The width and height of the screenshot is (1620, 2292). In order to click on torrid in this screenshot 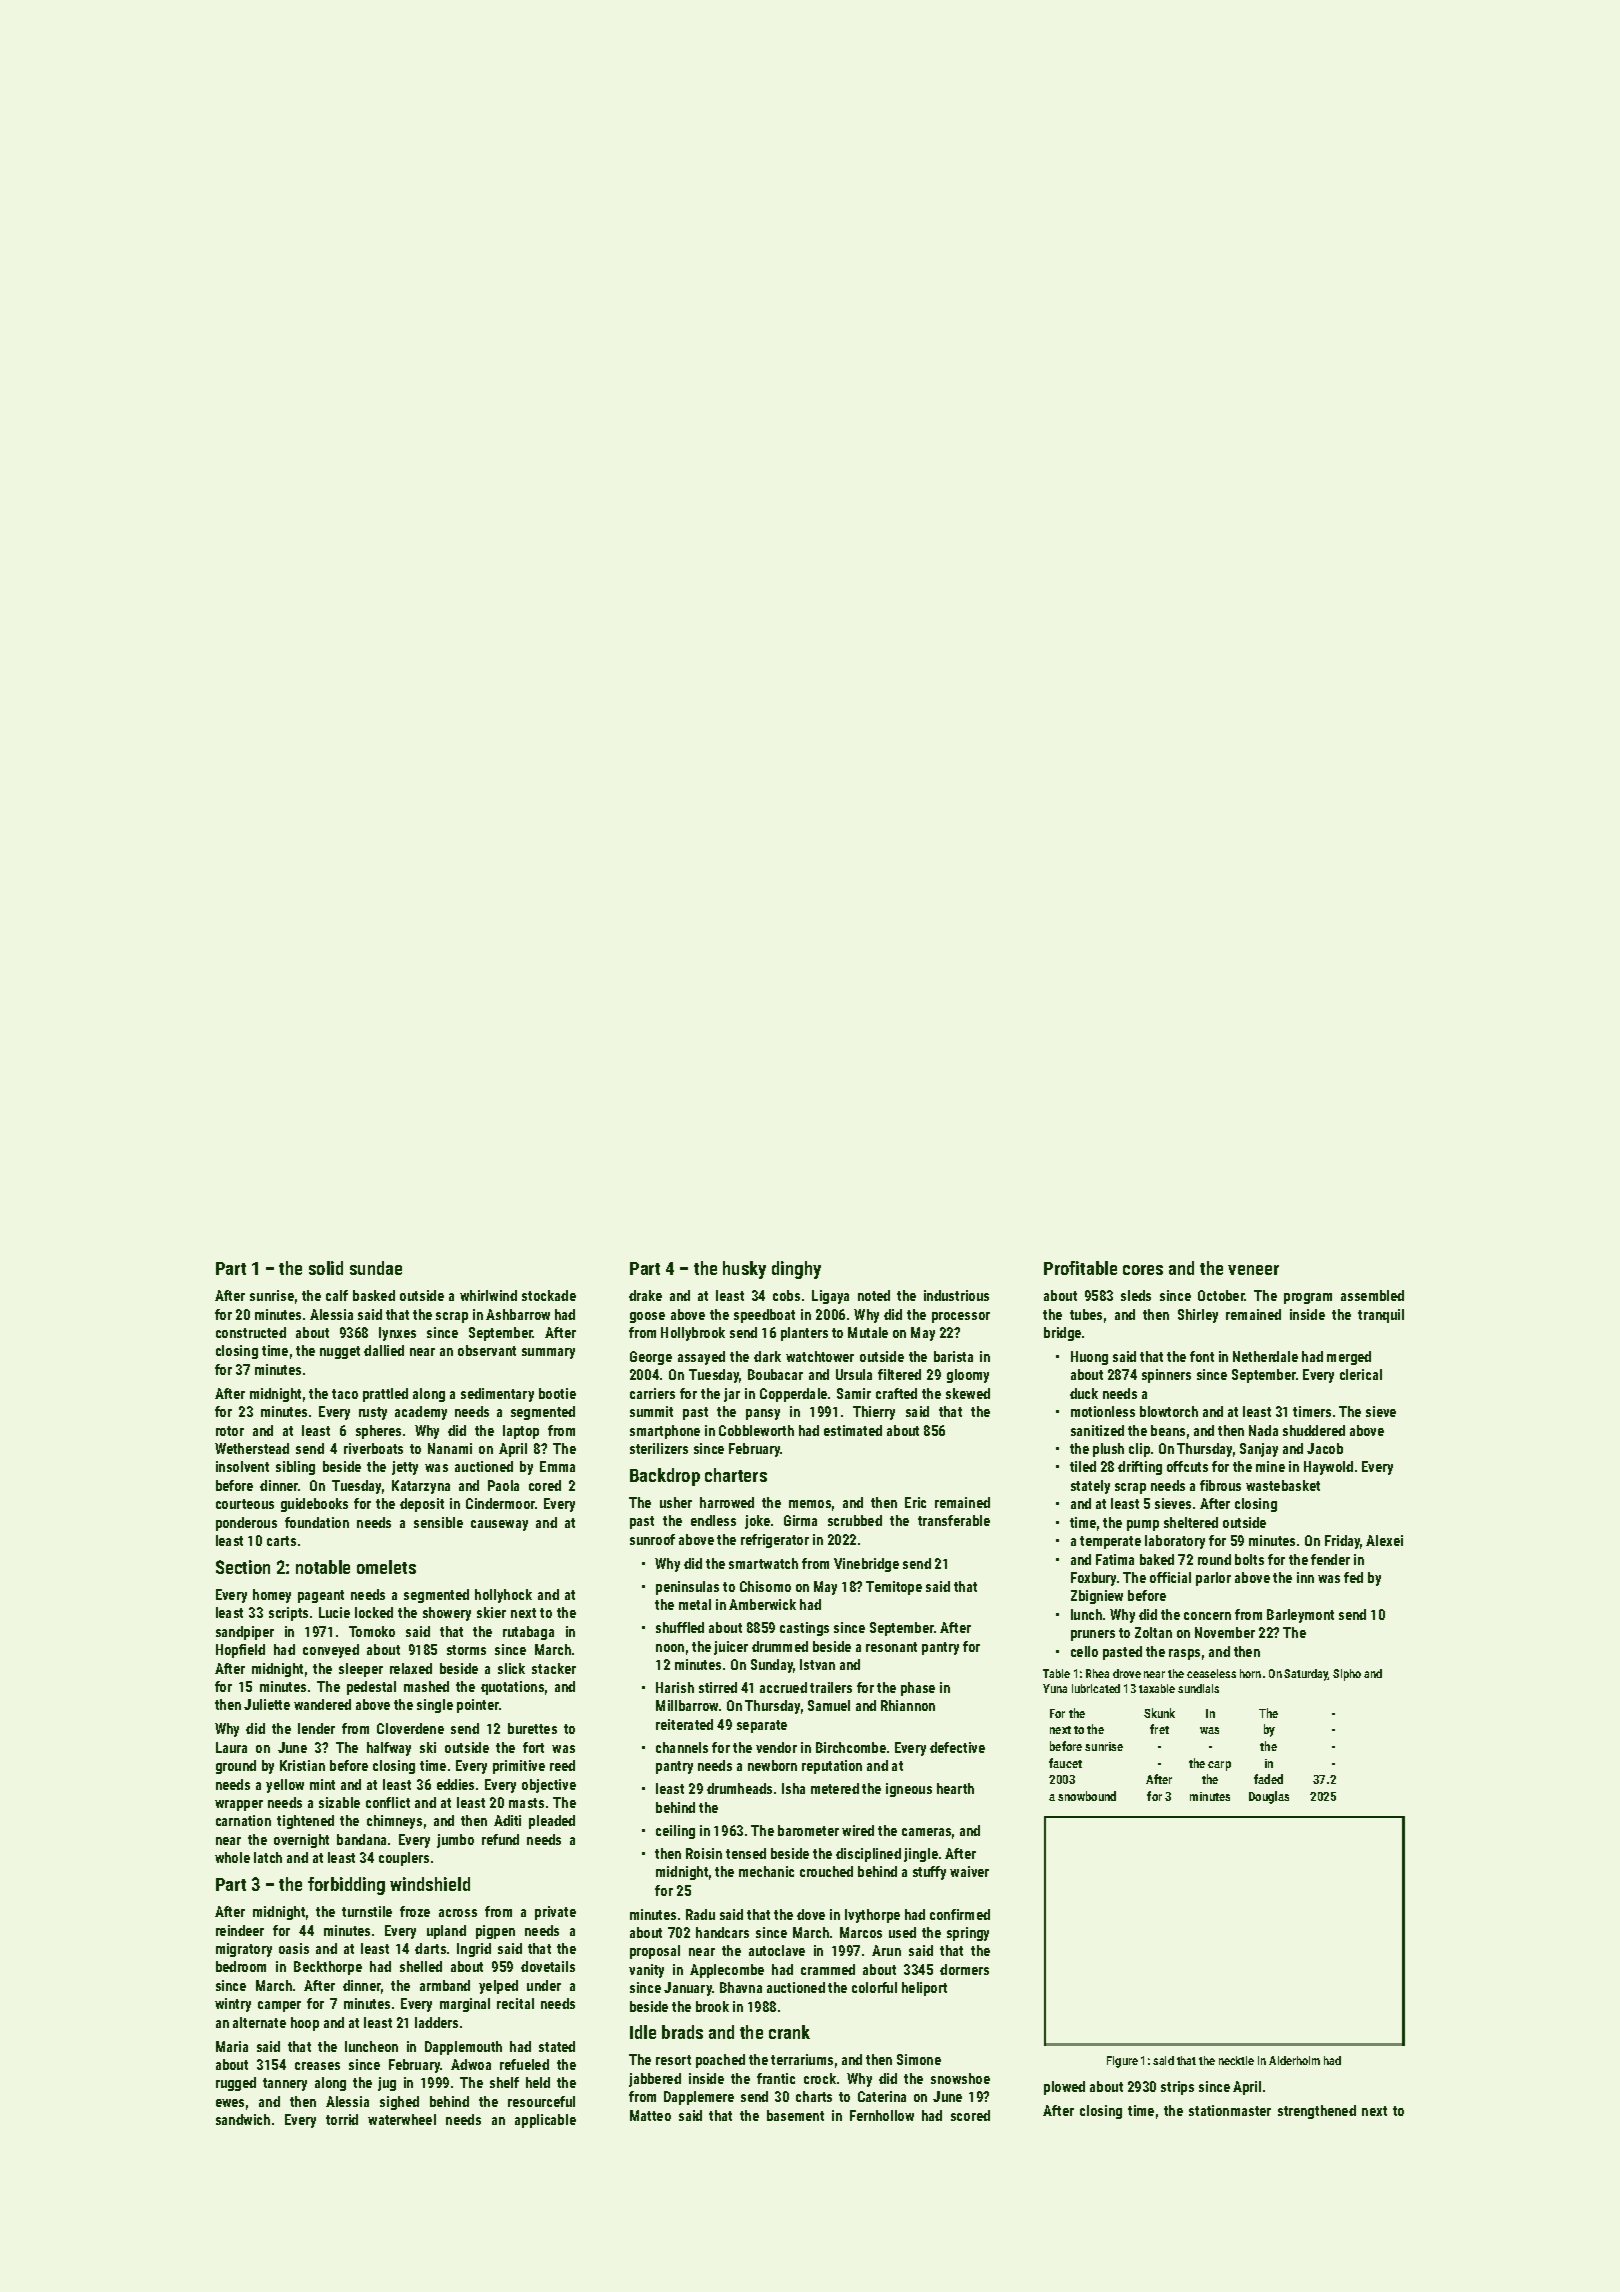, I will do `click(342, 2119)`.
